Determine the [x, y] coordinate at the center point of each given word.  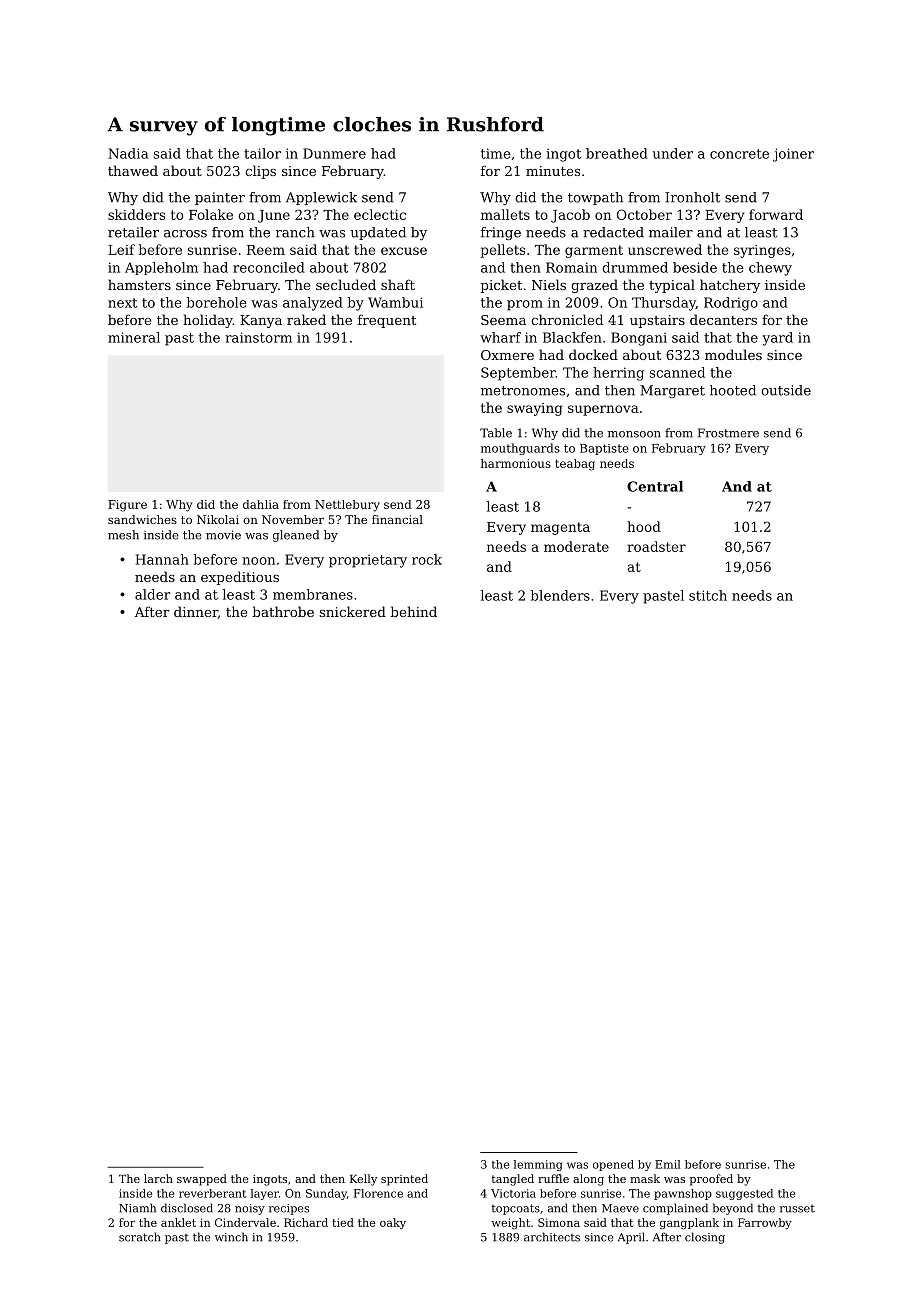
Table [496, 433]
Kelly [363, 1180]
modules [733, 354]
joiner [793, 155]
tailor [262, 153]
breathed [617, 153]
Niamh [137, 1208]
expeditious [240, 578]
